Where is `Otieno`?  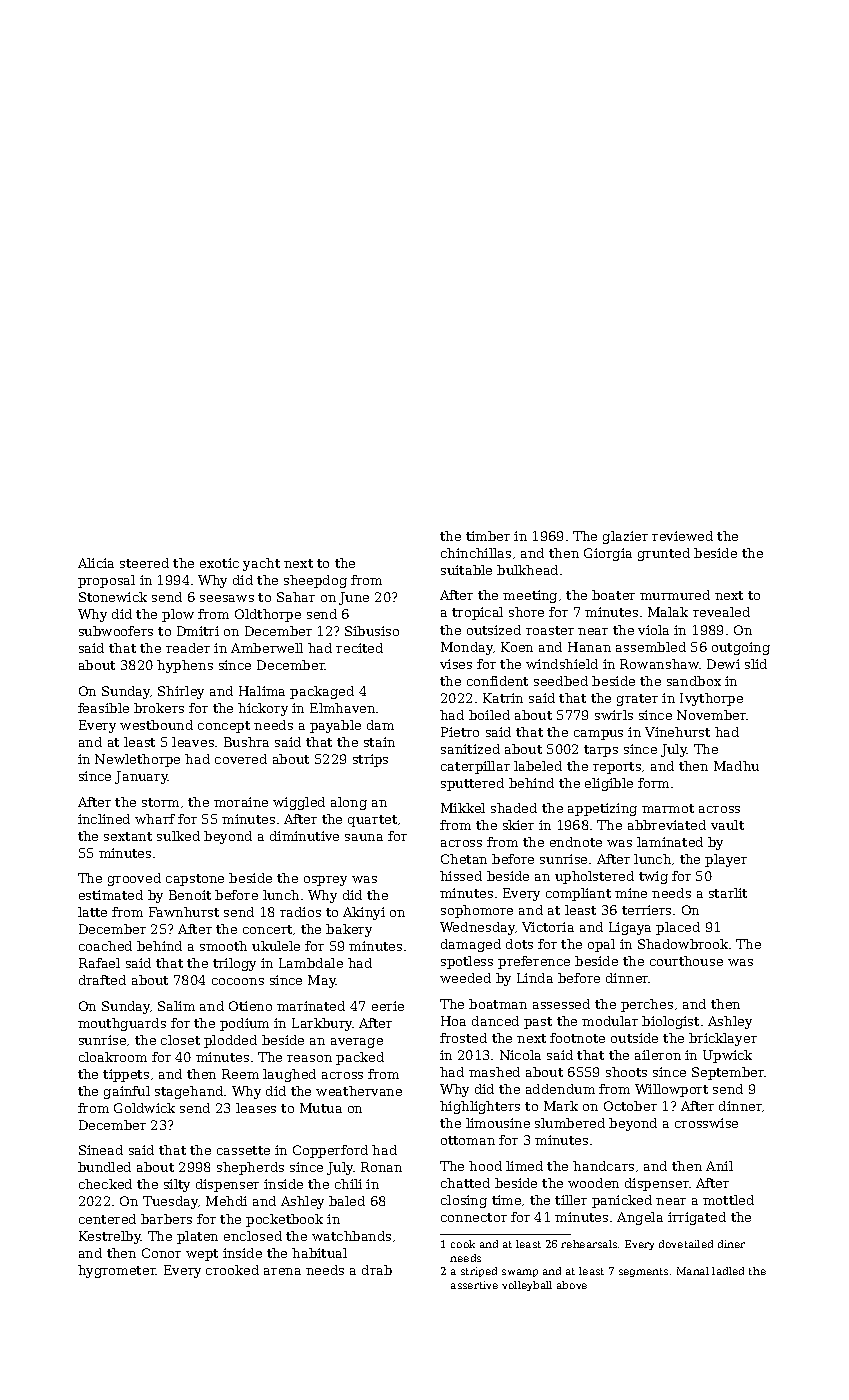 Otieno is located at coordinates (250, 1006).
